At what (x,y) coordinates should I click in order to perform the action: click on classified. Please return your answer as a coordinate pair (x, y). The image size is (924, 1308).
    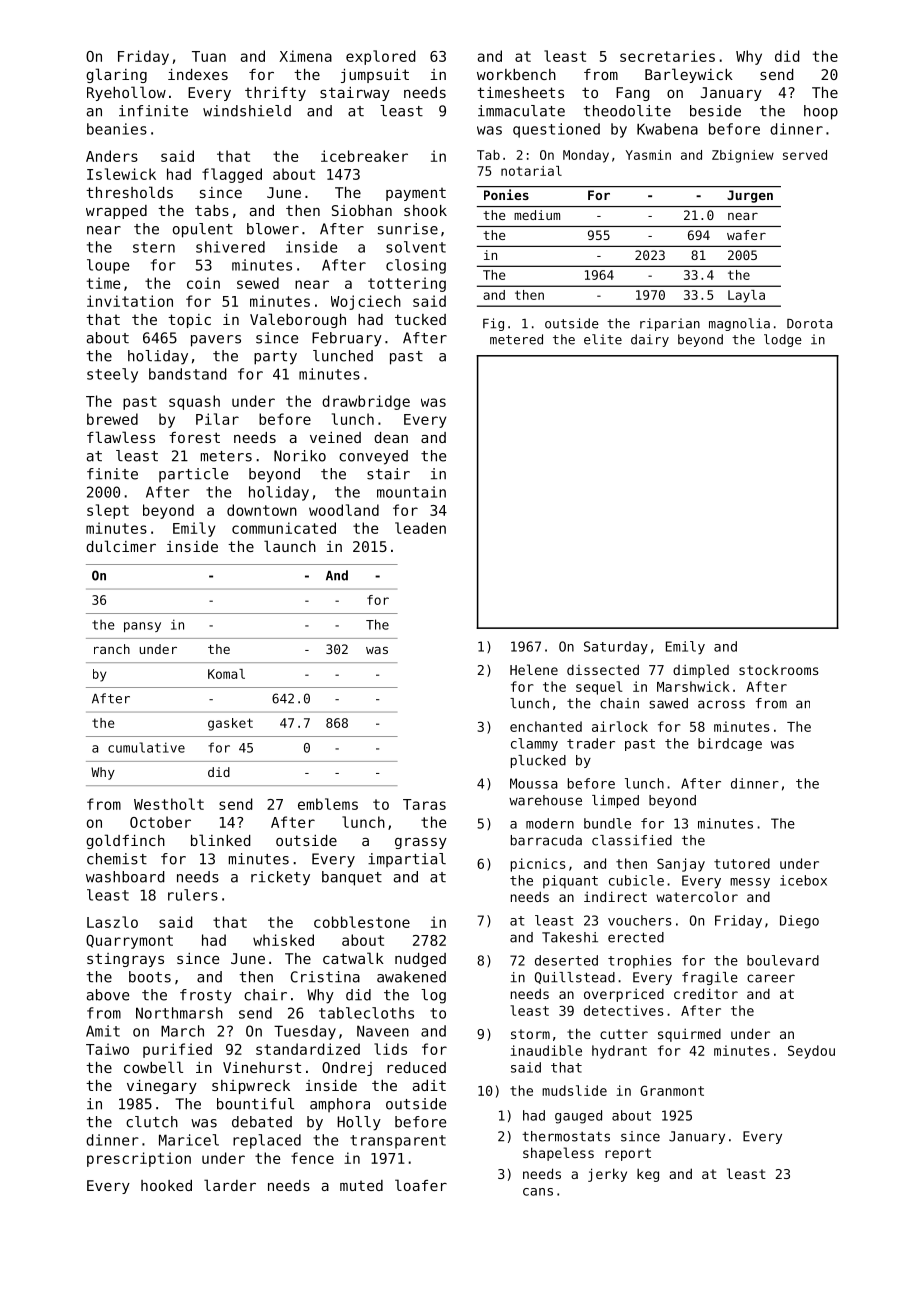
    Looking at the image, I should click on (632, 840).
